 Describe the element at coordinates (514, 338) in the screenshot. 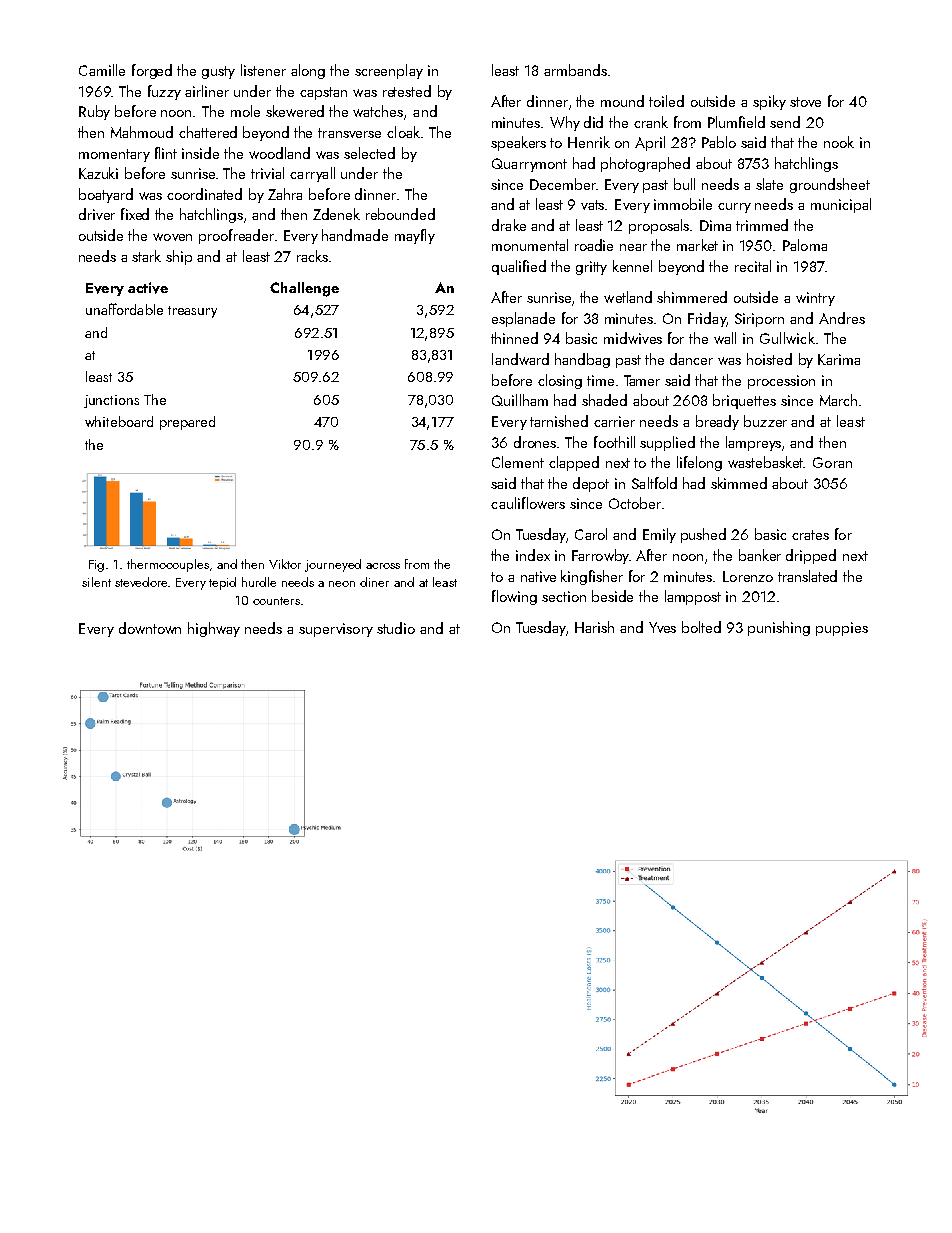

I see `thinned` at that location.
